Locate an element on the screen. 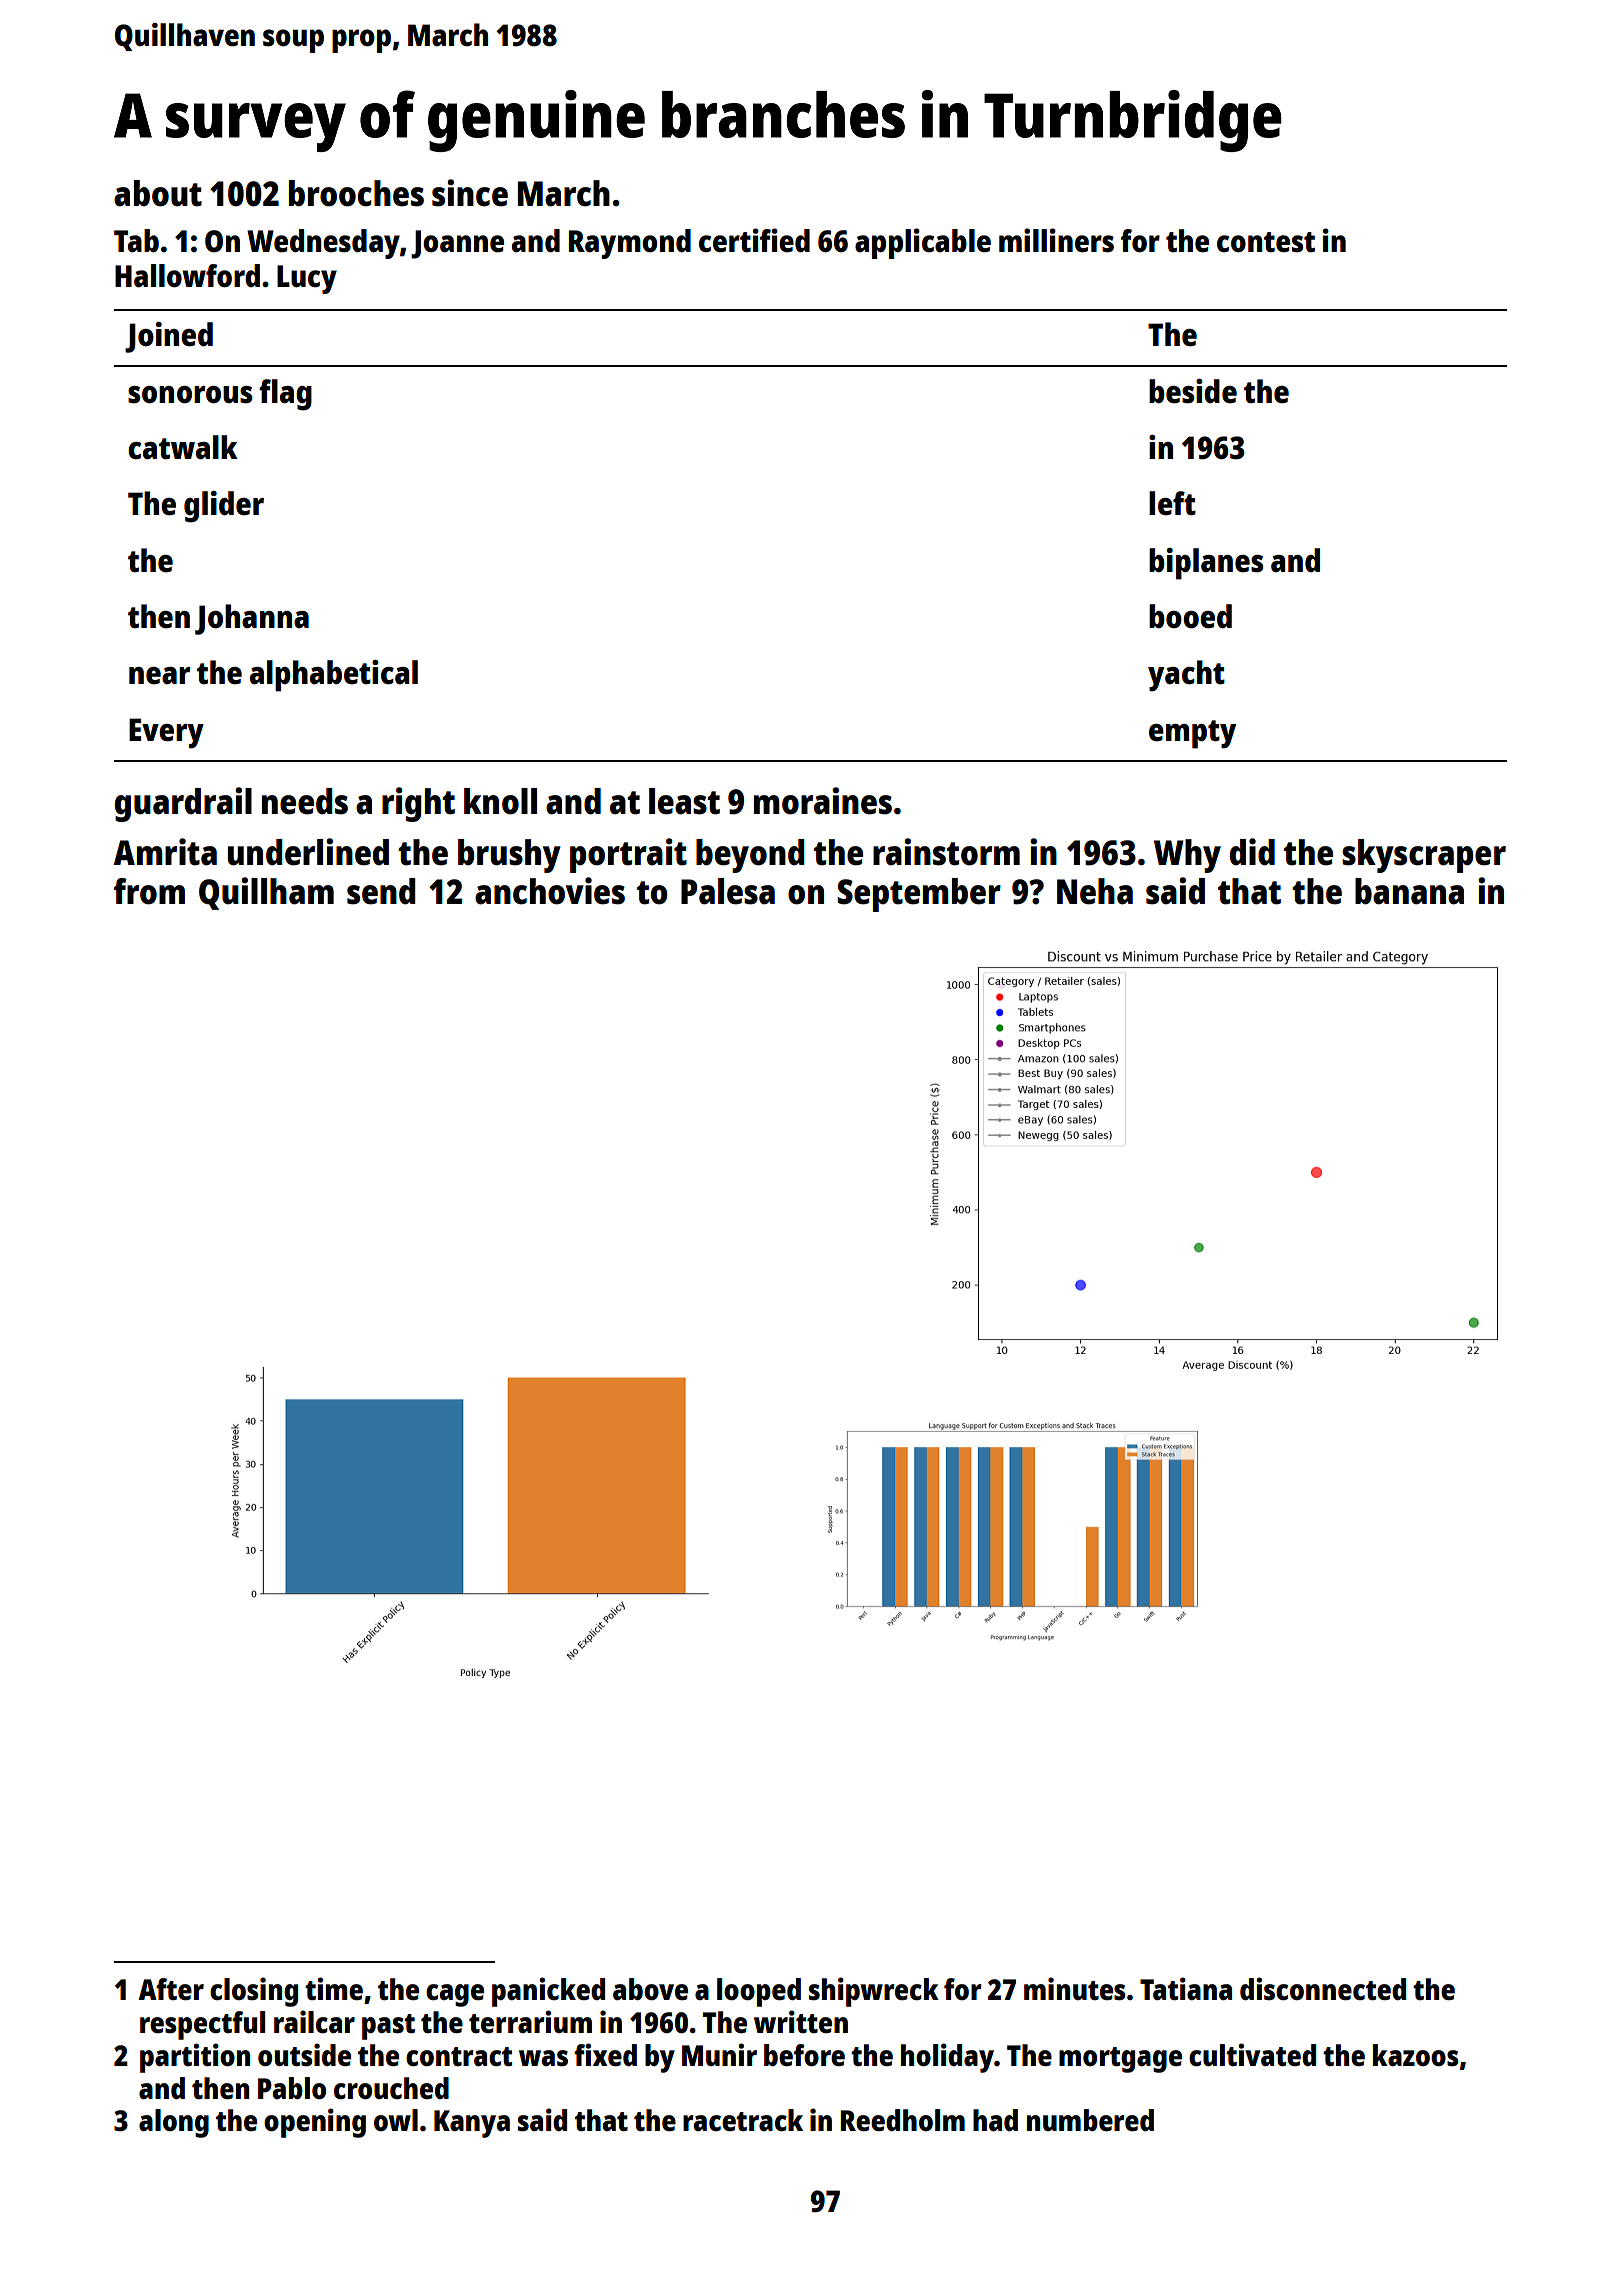 The height and width of the screenshot is (2292, 1620). banana is located at coordinates (1409, 891).
